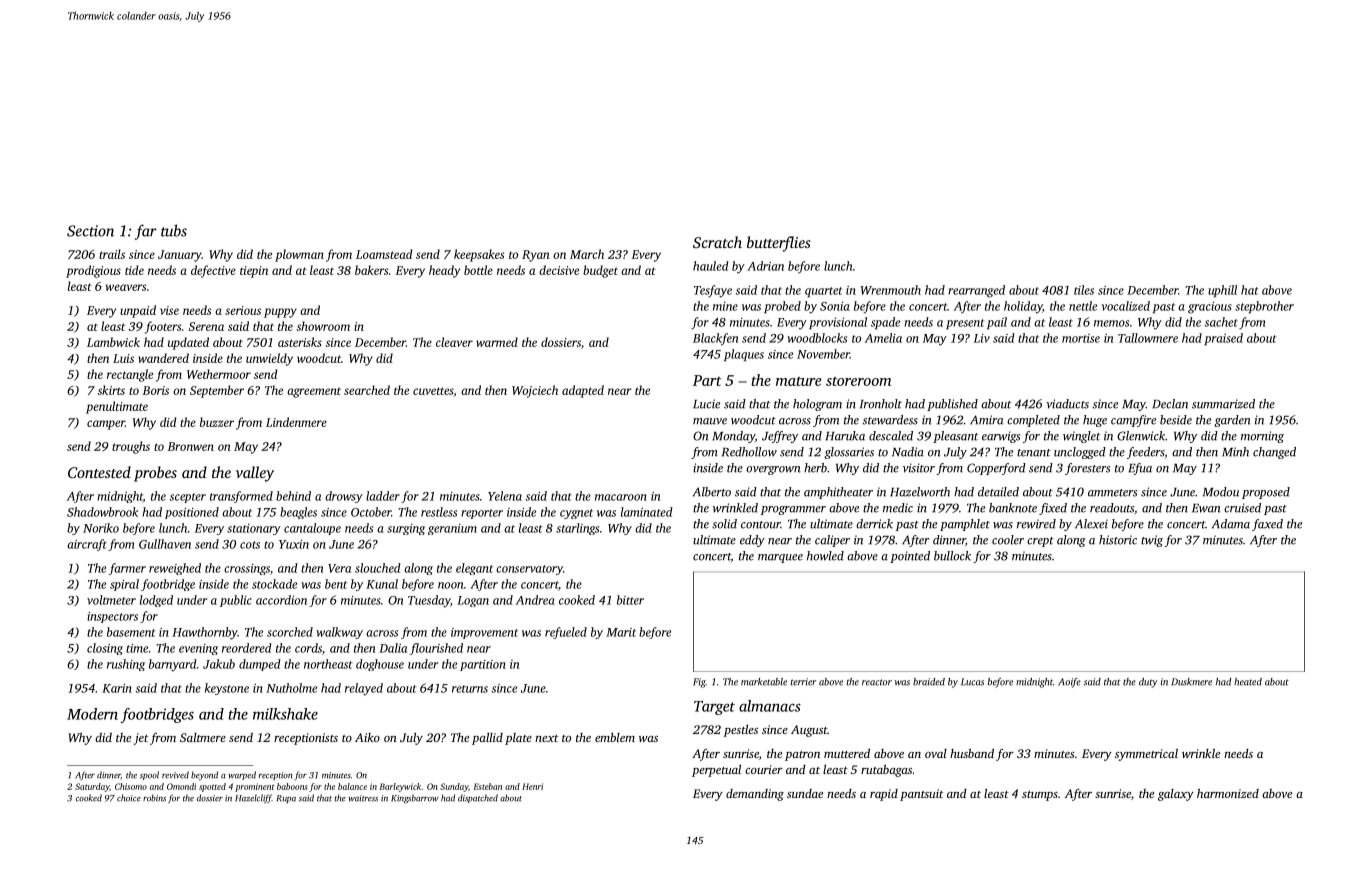  Describe the element at coordinates (90, 231) in the image. I see `Section` at that location.
